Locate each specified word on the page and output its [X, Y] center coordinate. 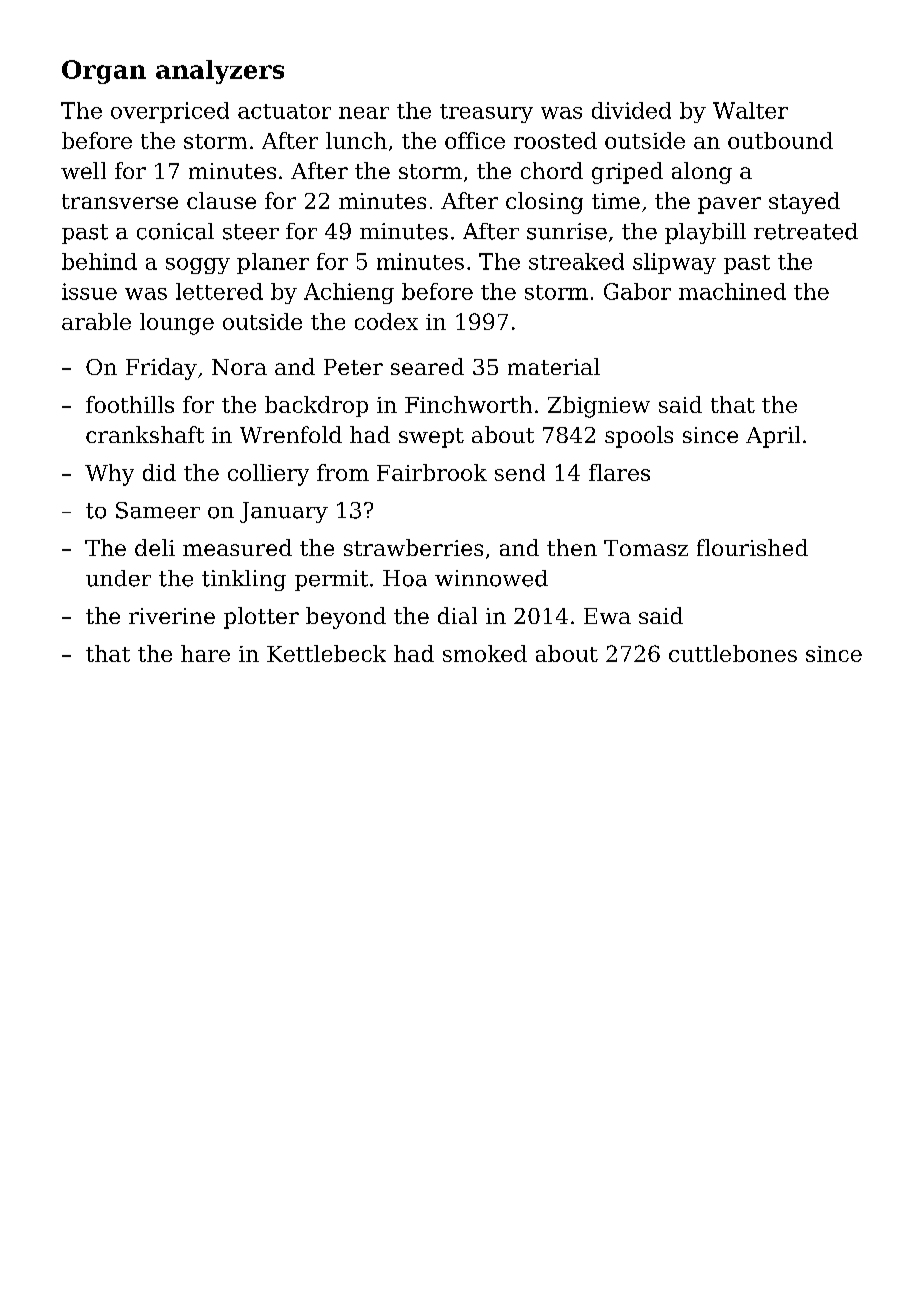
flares [619, 472]
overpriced [170, 112]
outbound [780, 140]
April [773, 437]
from [343, 472]
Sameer [158, 510]
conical [175, 231]
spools [639, 437]
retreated [806, 231]
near [364, 113]
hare [205, 653]
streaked [576, 261]
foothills [130, 404]
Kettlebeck [326, 653]
